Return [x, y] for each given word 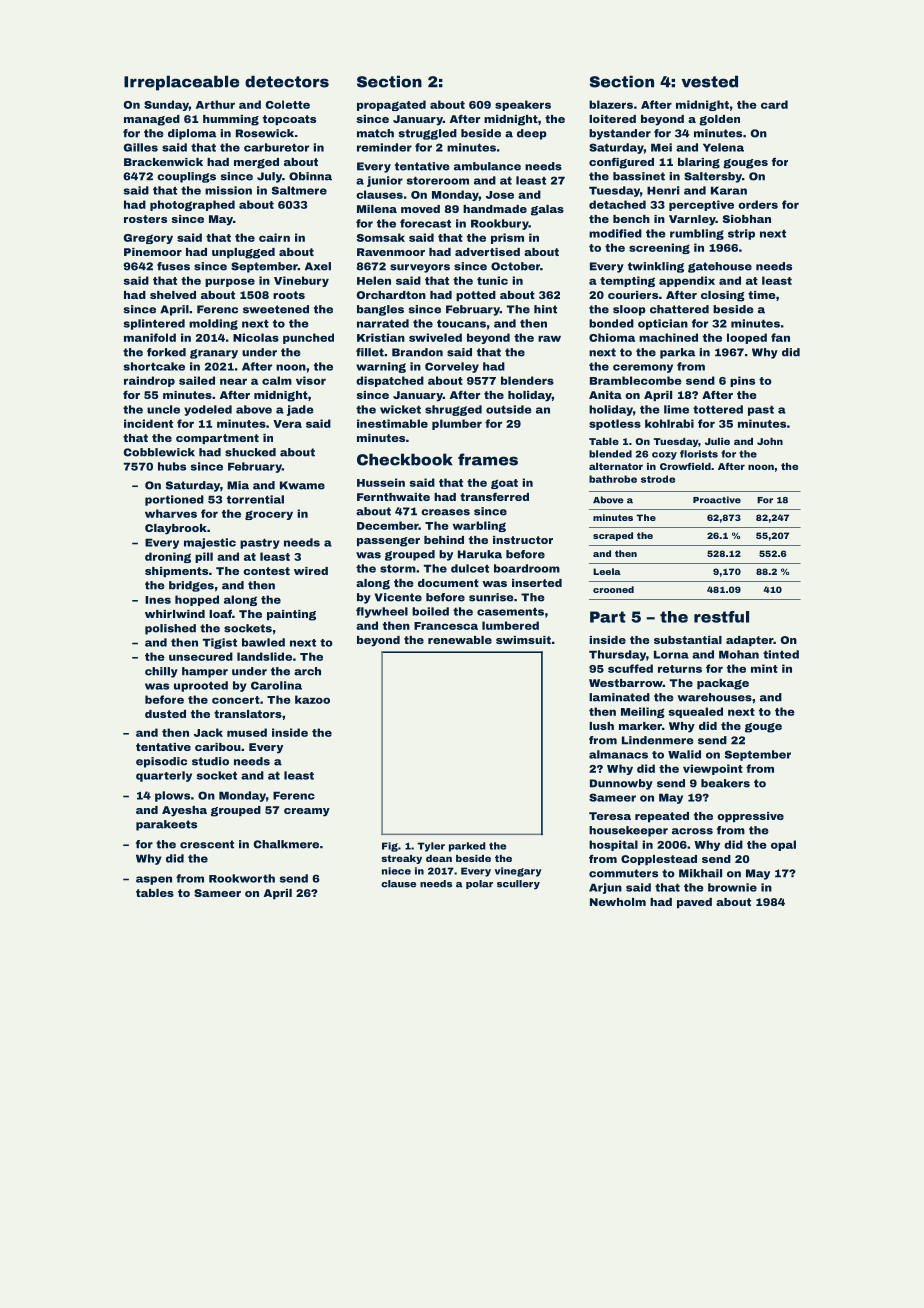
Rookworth [242, 878]
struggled [428, 134]
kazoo [312, 699]
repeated [662, 817]
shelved [173, 295]
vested [709, 81]
